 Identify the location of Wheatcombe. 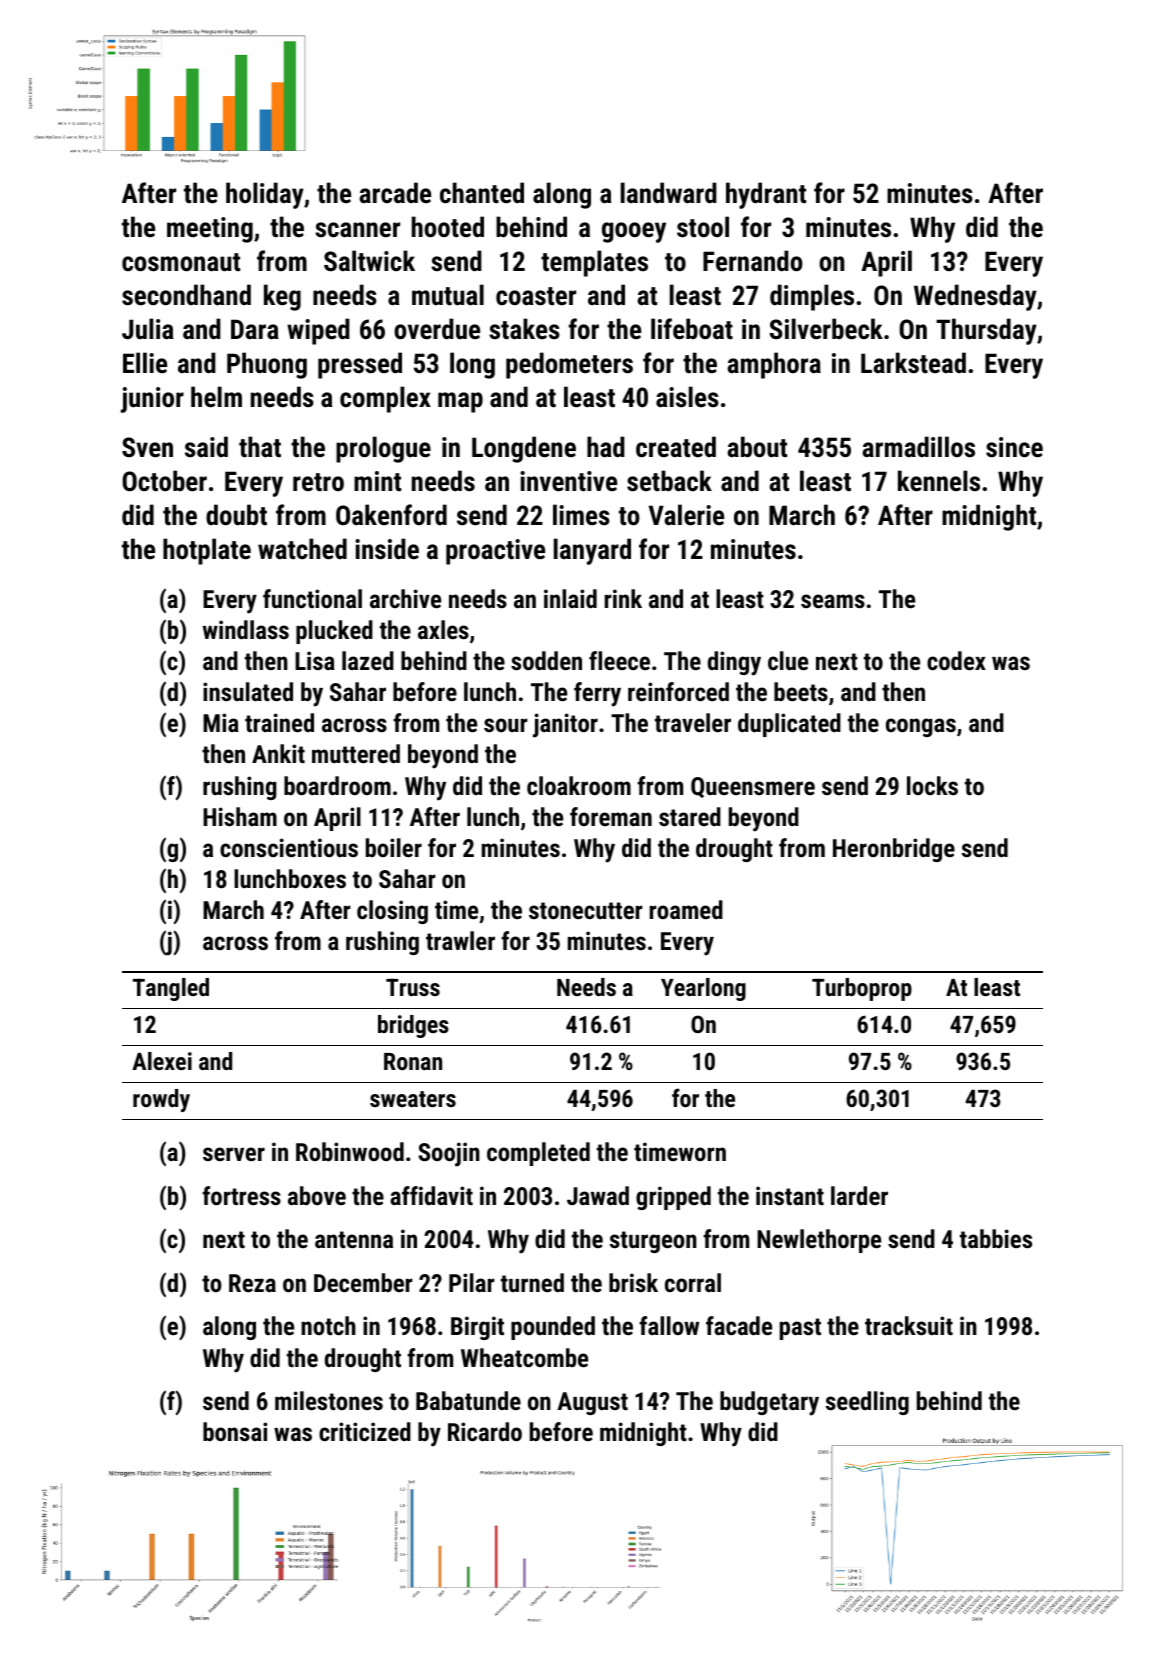
(524, 1357).
